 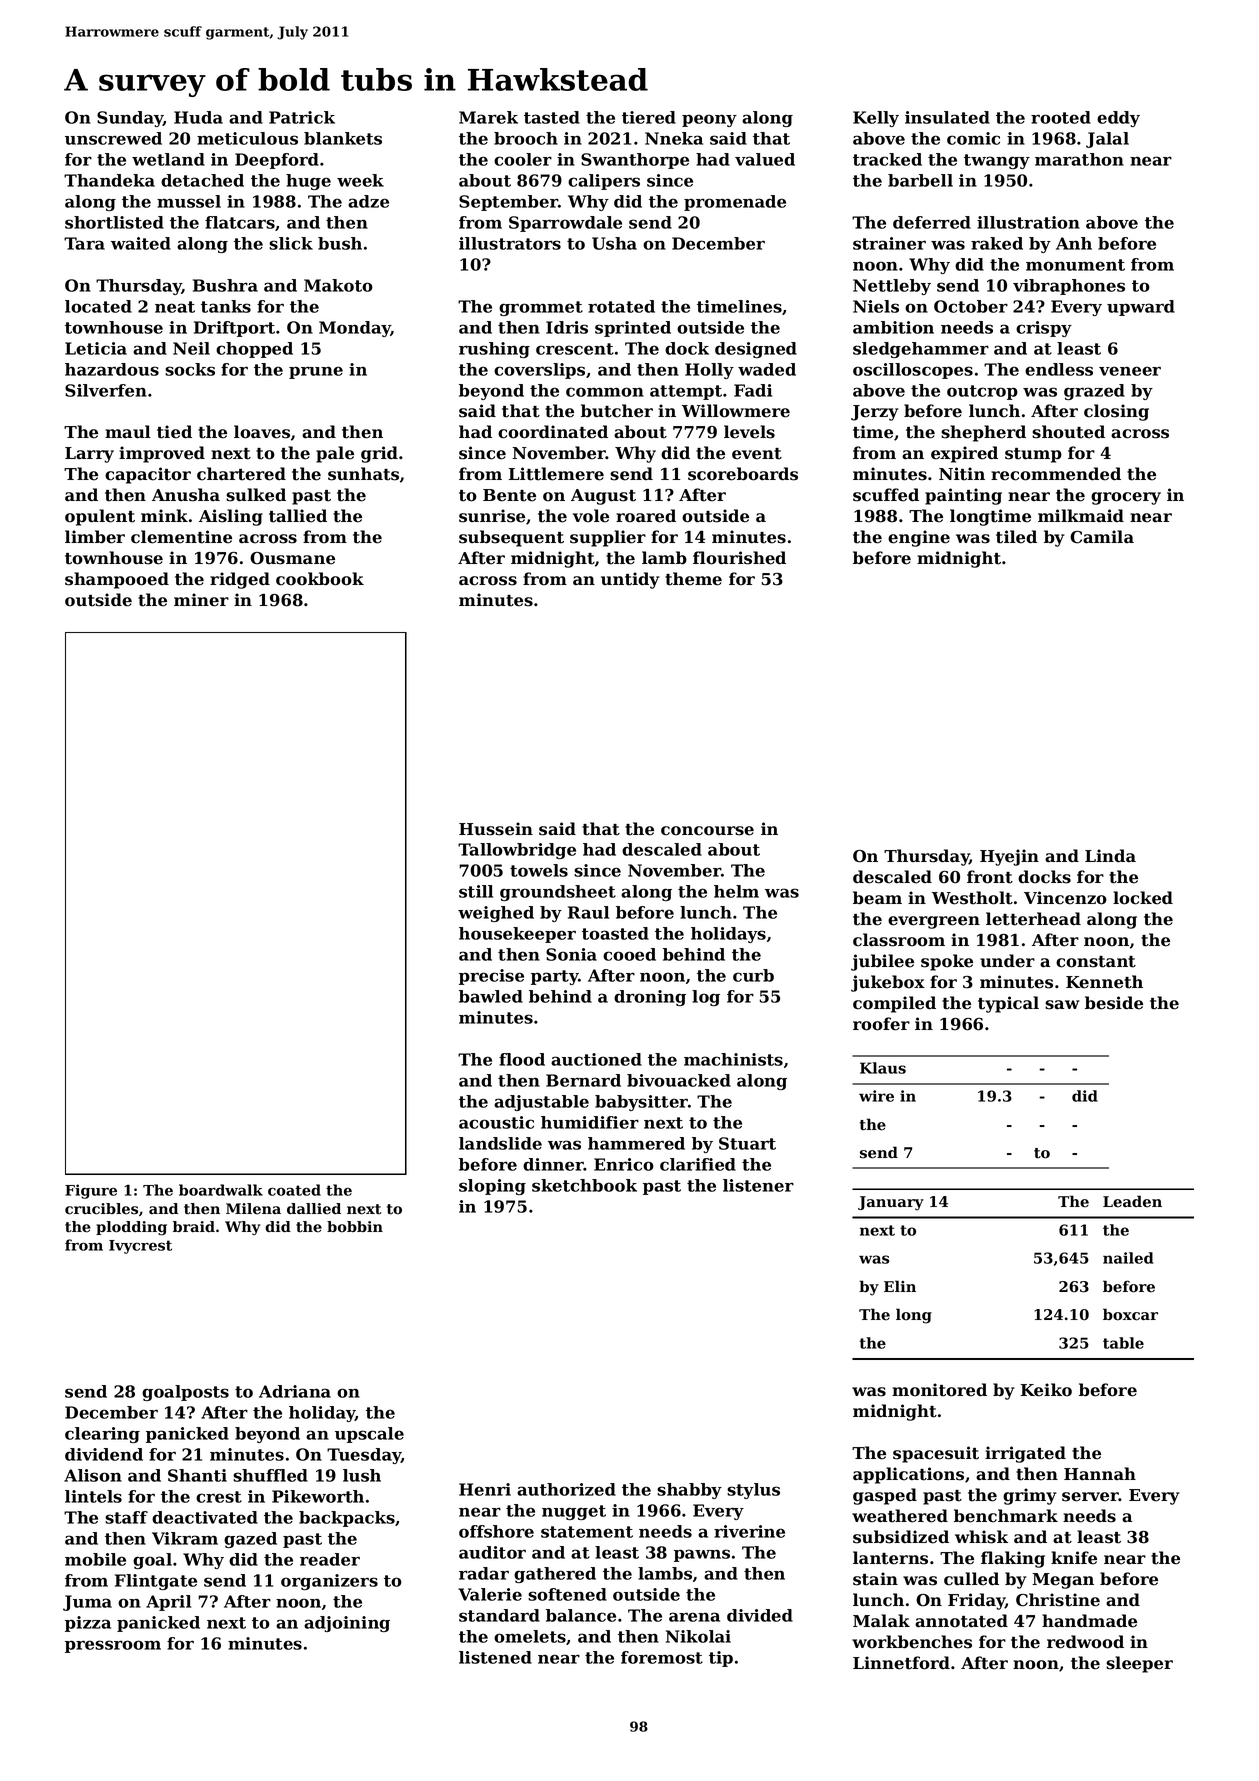 What do you see at coordinates (201, 600) in the image?
I see `miner` at bounding box center [201, 600].
